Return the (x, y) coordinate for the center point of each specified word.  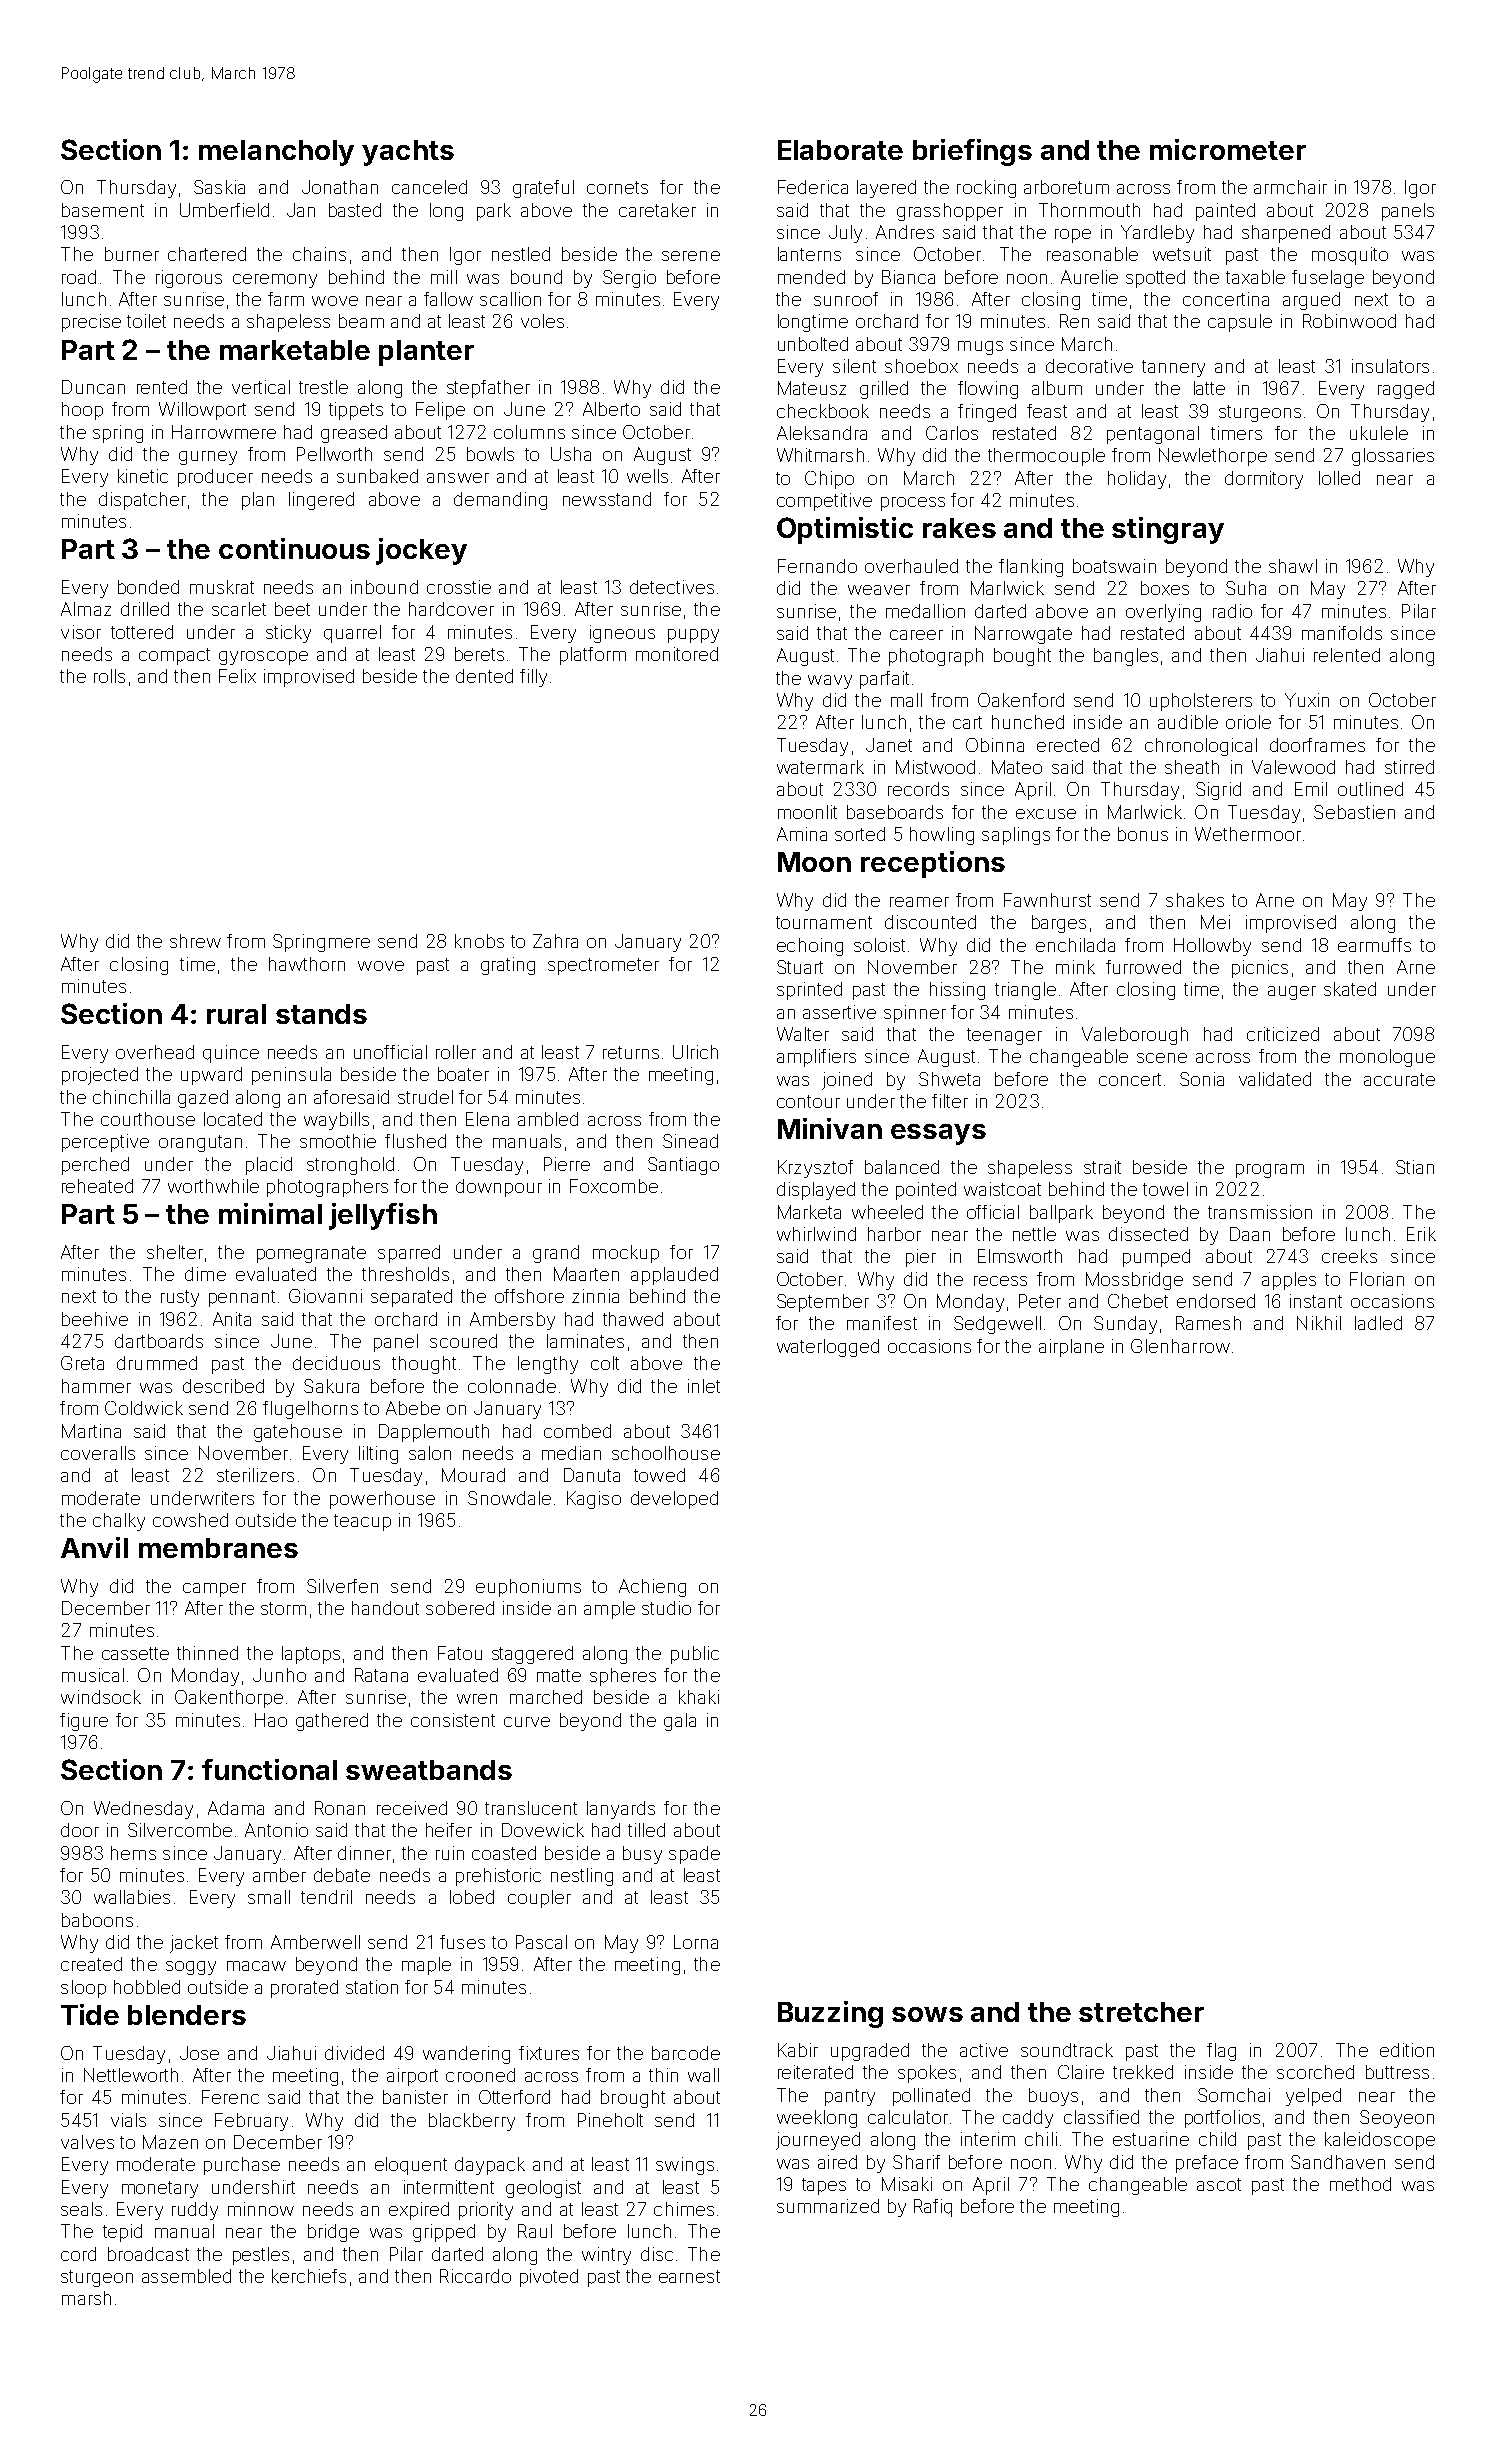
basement (103, 210)
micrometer (1228, 149)
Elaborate (840, 150)
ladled (1378, 1323)
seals (81, 2209)
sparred (409, 1254)
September (823, 1303)
